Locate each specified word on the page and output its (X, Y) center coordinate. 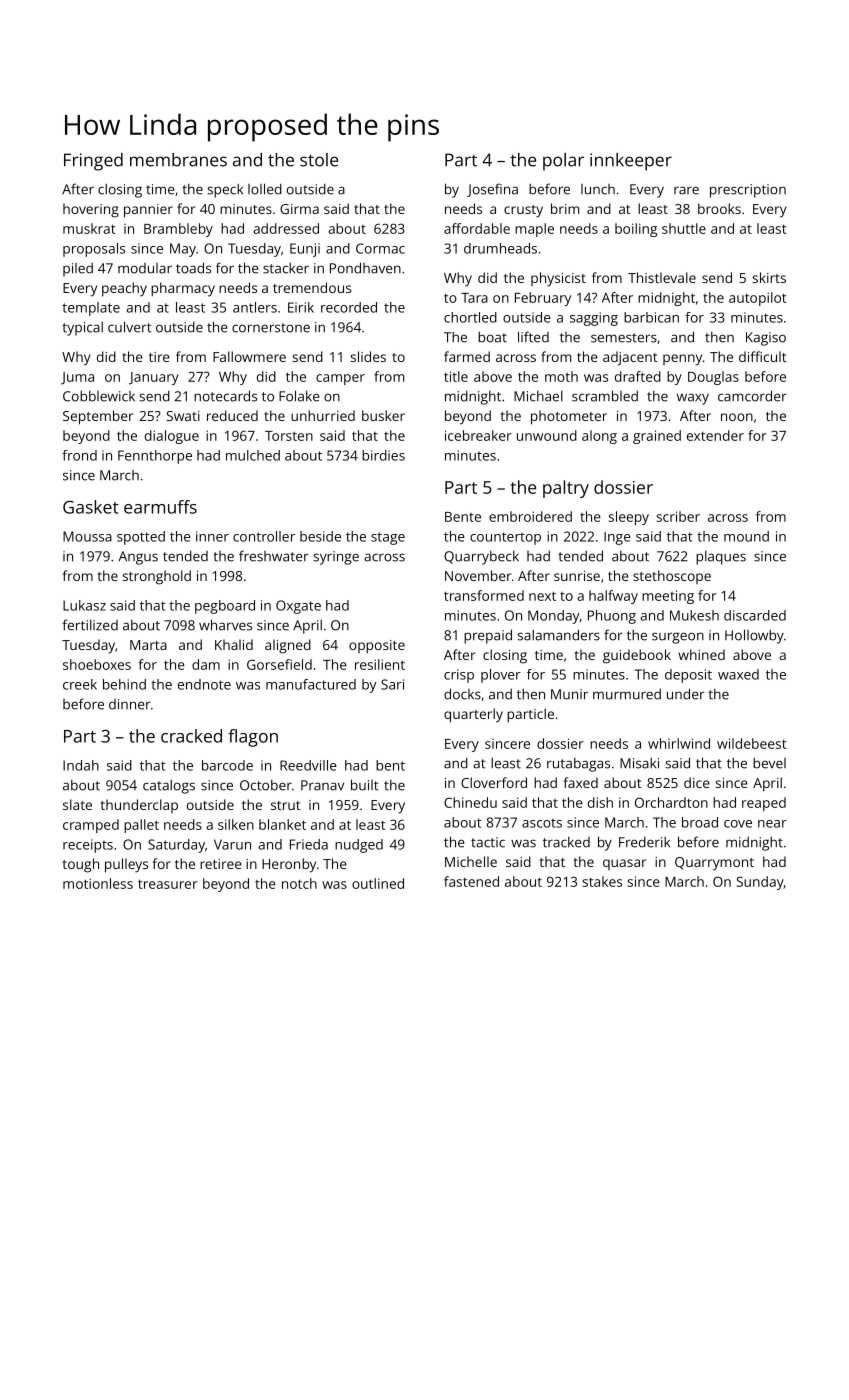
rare (686, 190)
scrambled (605, 396)
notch (299, 883)
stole (319, 160)
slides (368, 356)
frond (79, 455)
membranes (178, 160)
